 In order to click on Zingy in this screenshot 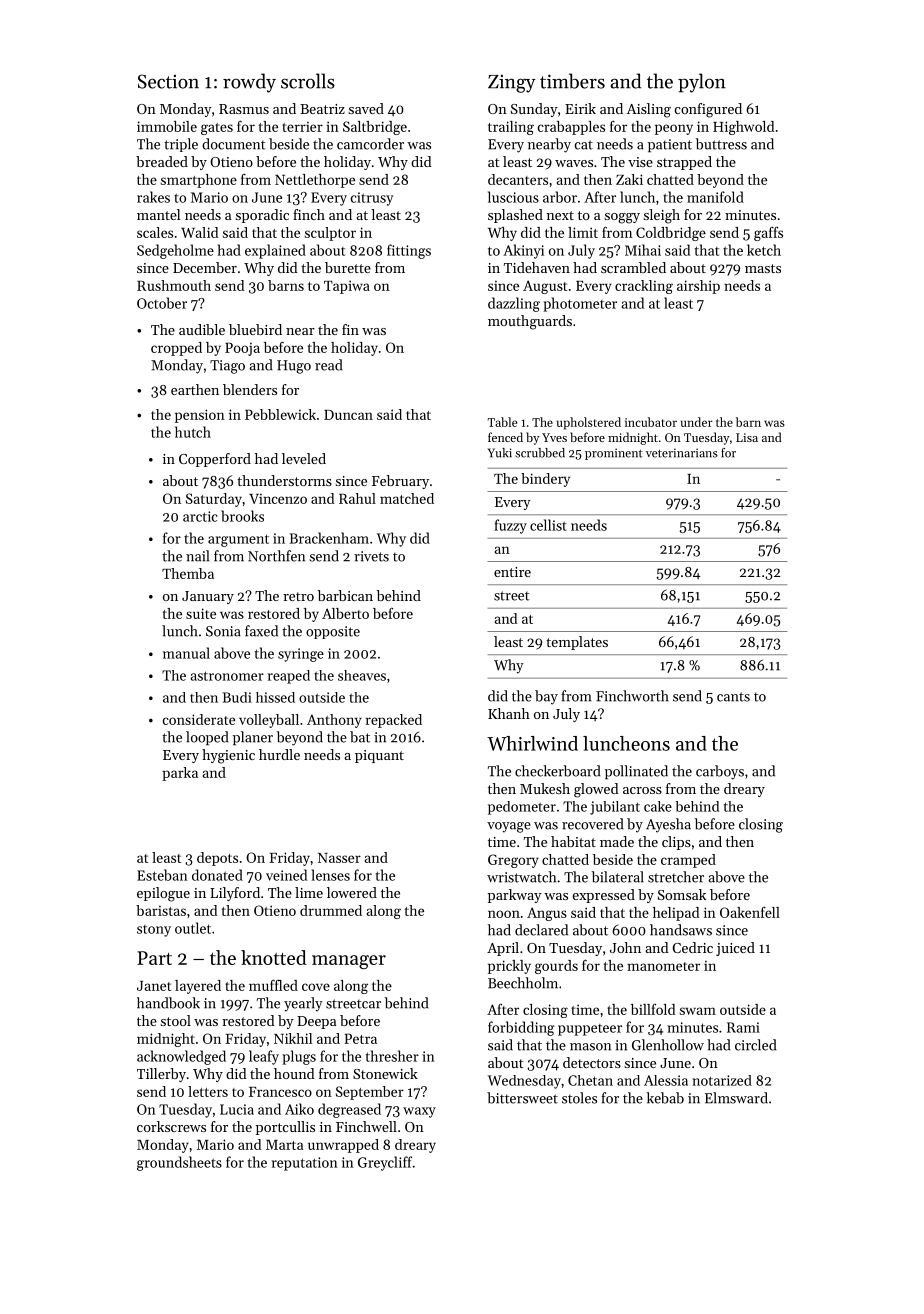, I will do `click(512, 83)`.
